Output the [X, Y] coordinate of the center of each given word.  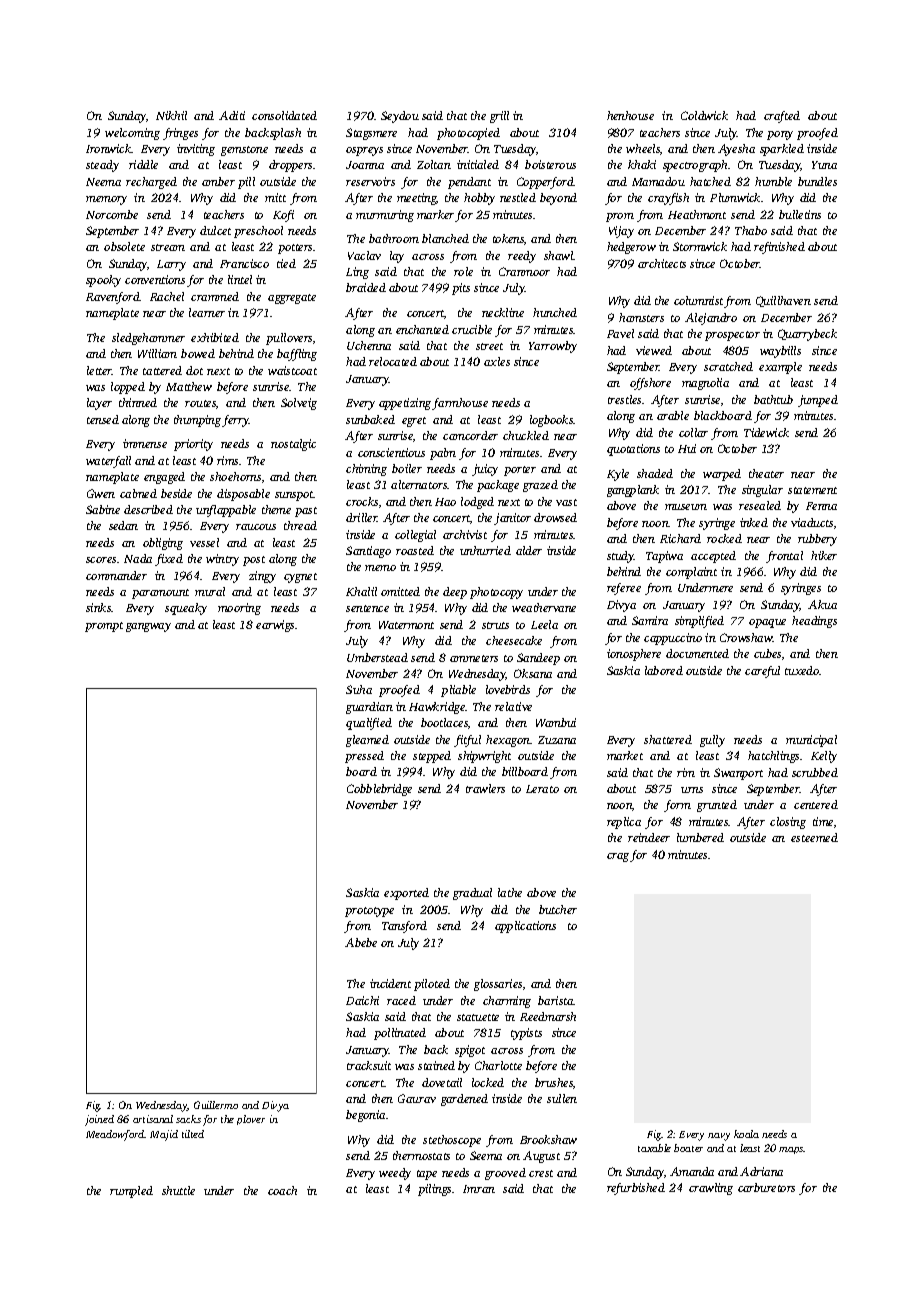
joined [99, 1120]
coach [282, 1190]
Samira [650, 620]
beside [176, 493]
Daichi [362, 1000]
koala [746, 1134]
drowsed [555, 517]
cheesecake [514, 640]
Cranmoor [524, 271]
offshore [650, 384]
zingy [262, 577]
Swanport [738, 774]
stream [168, 247]
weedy [395, 1174]
